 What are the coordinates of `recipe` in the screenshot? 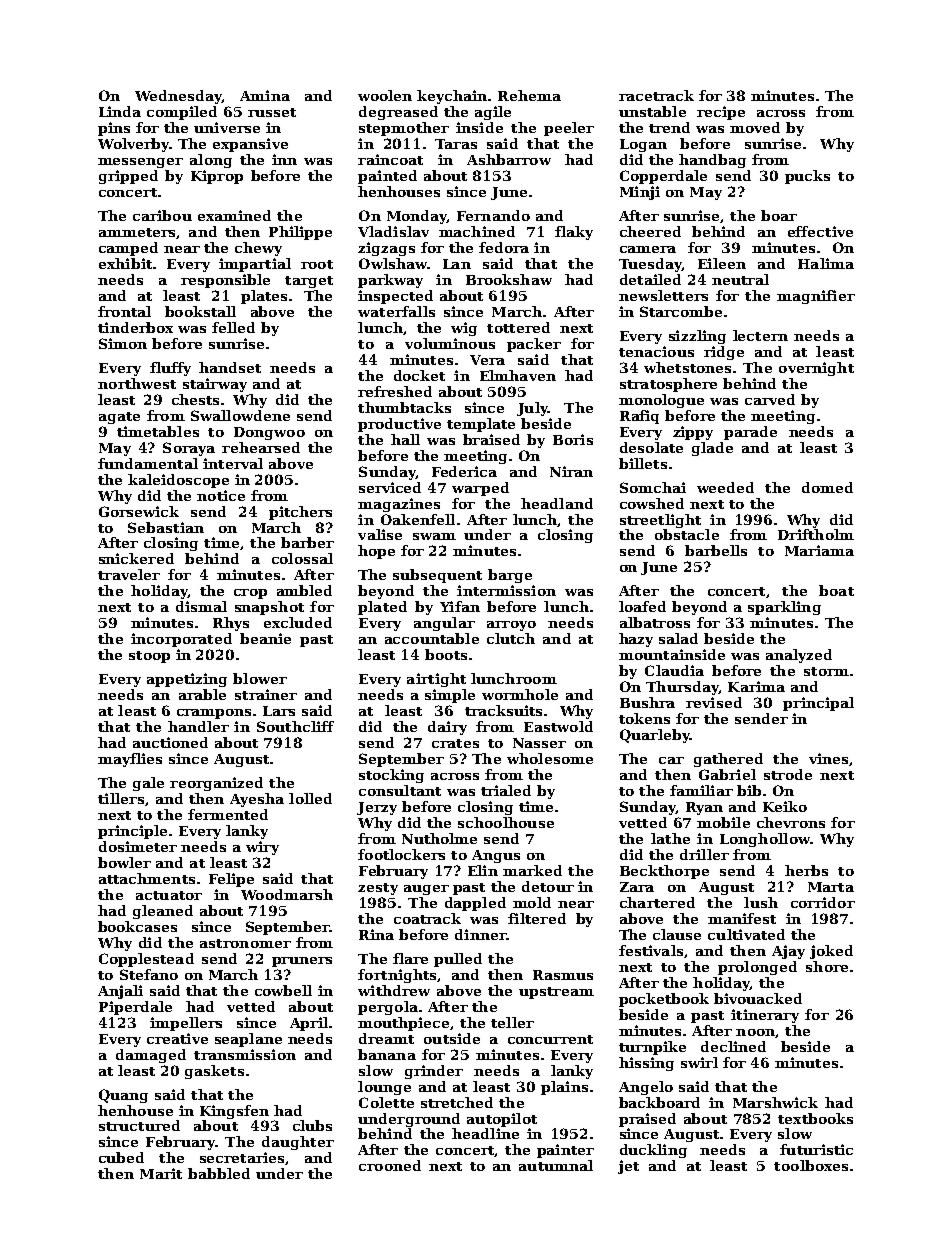 It's located at (721, 113).
